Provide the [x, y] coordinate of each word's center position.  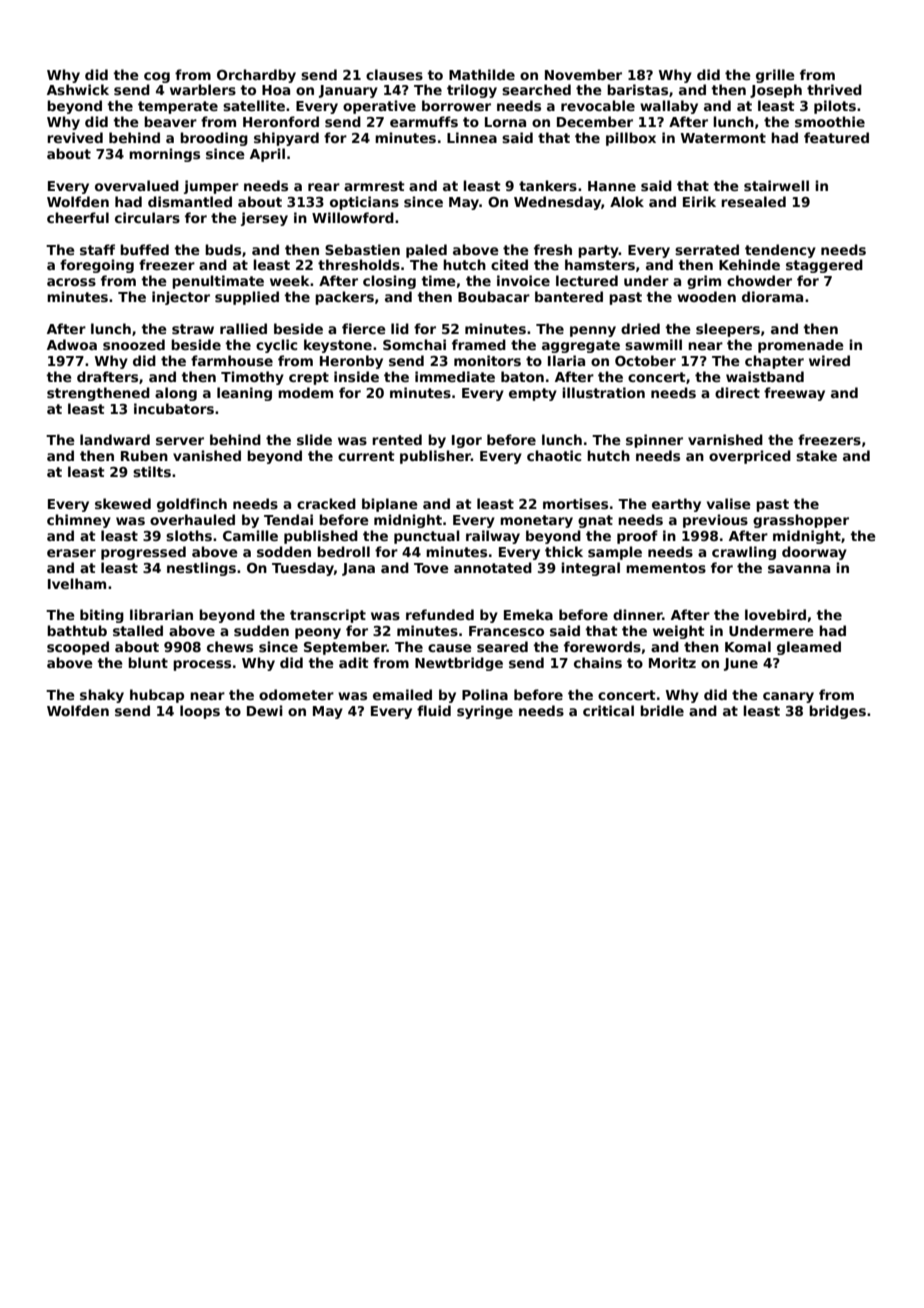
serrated [707, 249]
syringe [485, 712]
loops [200, 712]
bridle [662, 710]
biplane [389, 505]
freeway [794, 394]
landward [115, 439]
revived [75, 137]
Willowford [353, 217]
